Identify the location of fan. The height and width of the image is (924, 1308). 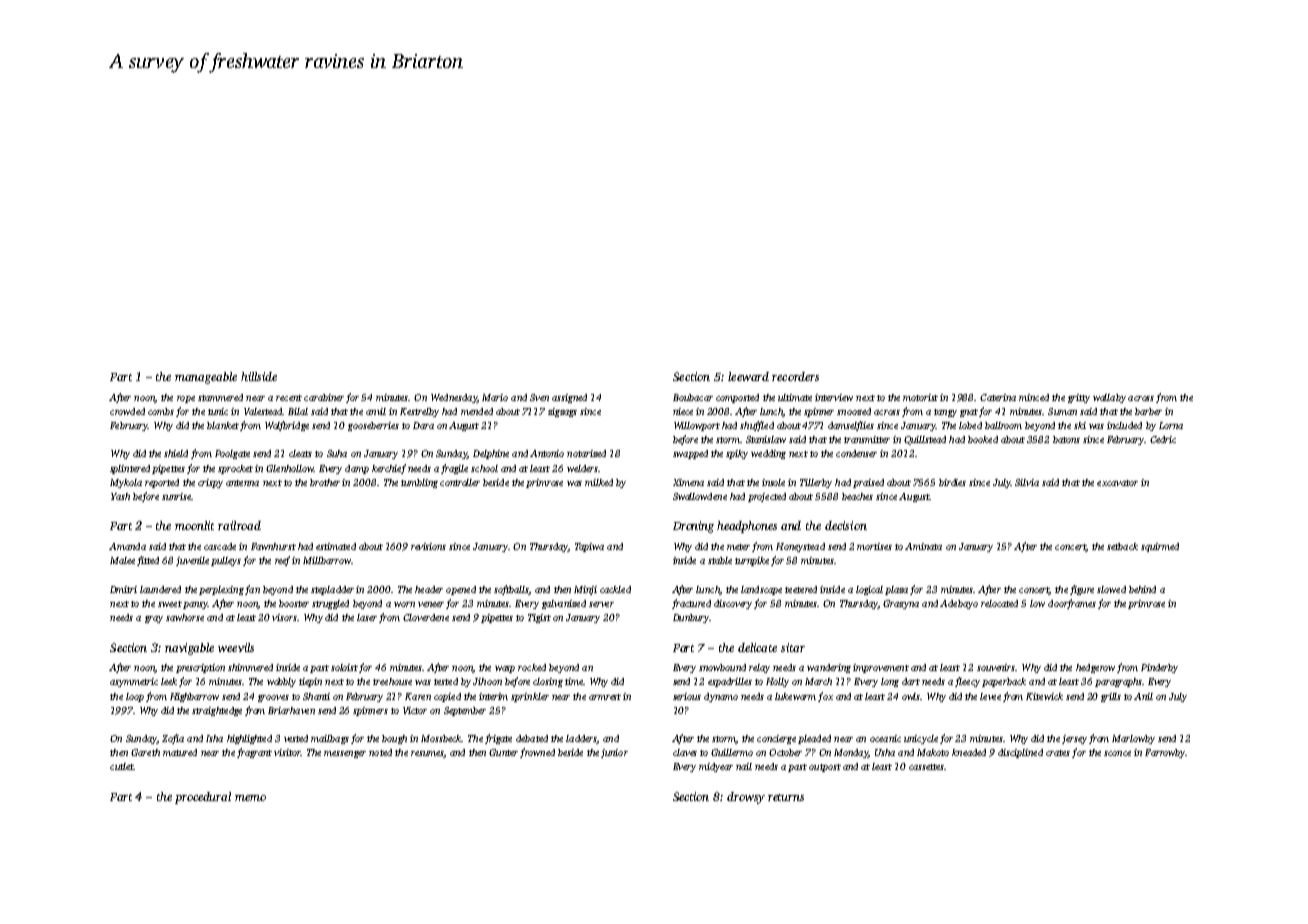
(252, 590).
